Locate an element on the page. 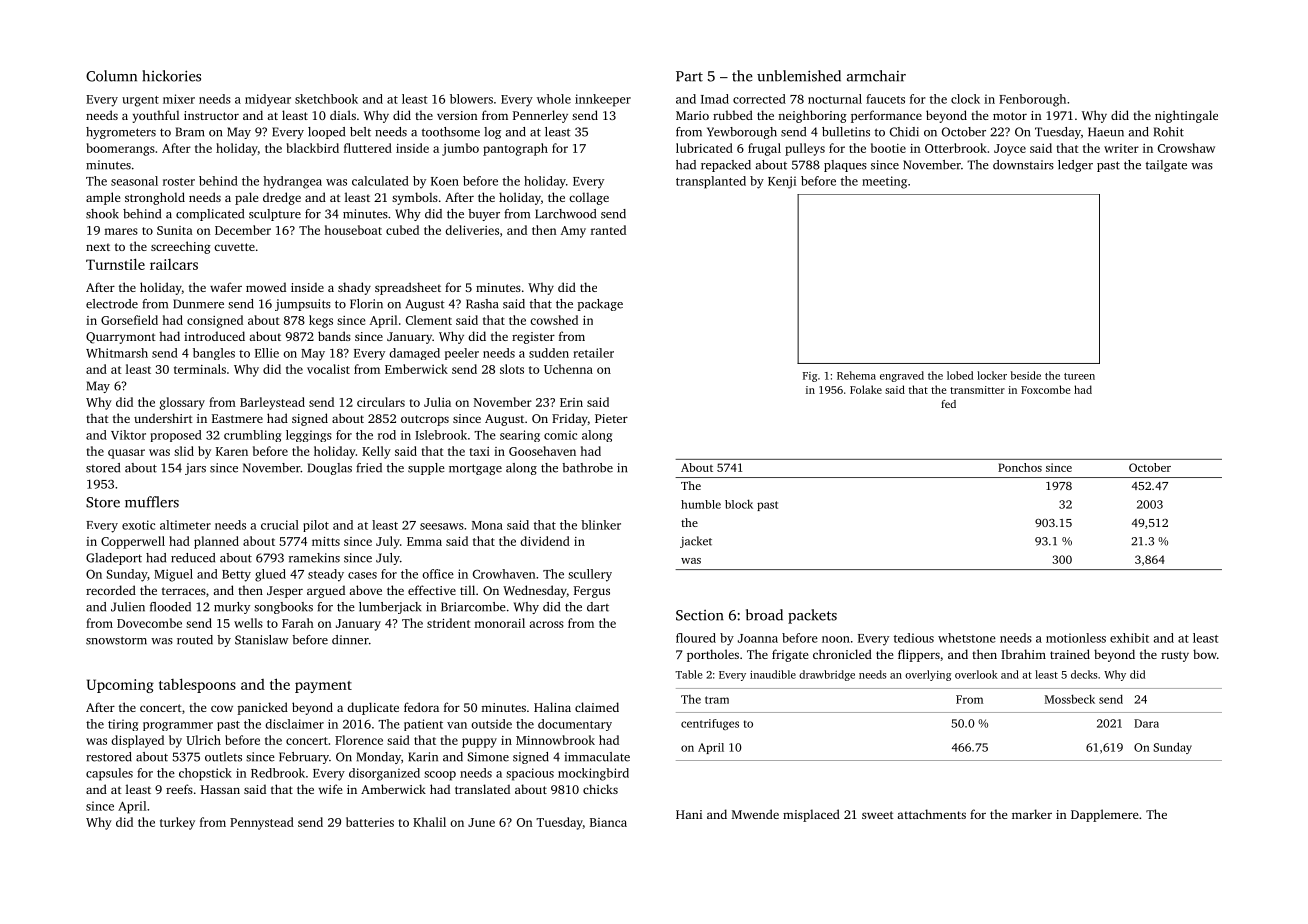  ledger is located at coordinates (1075, 166).
